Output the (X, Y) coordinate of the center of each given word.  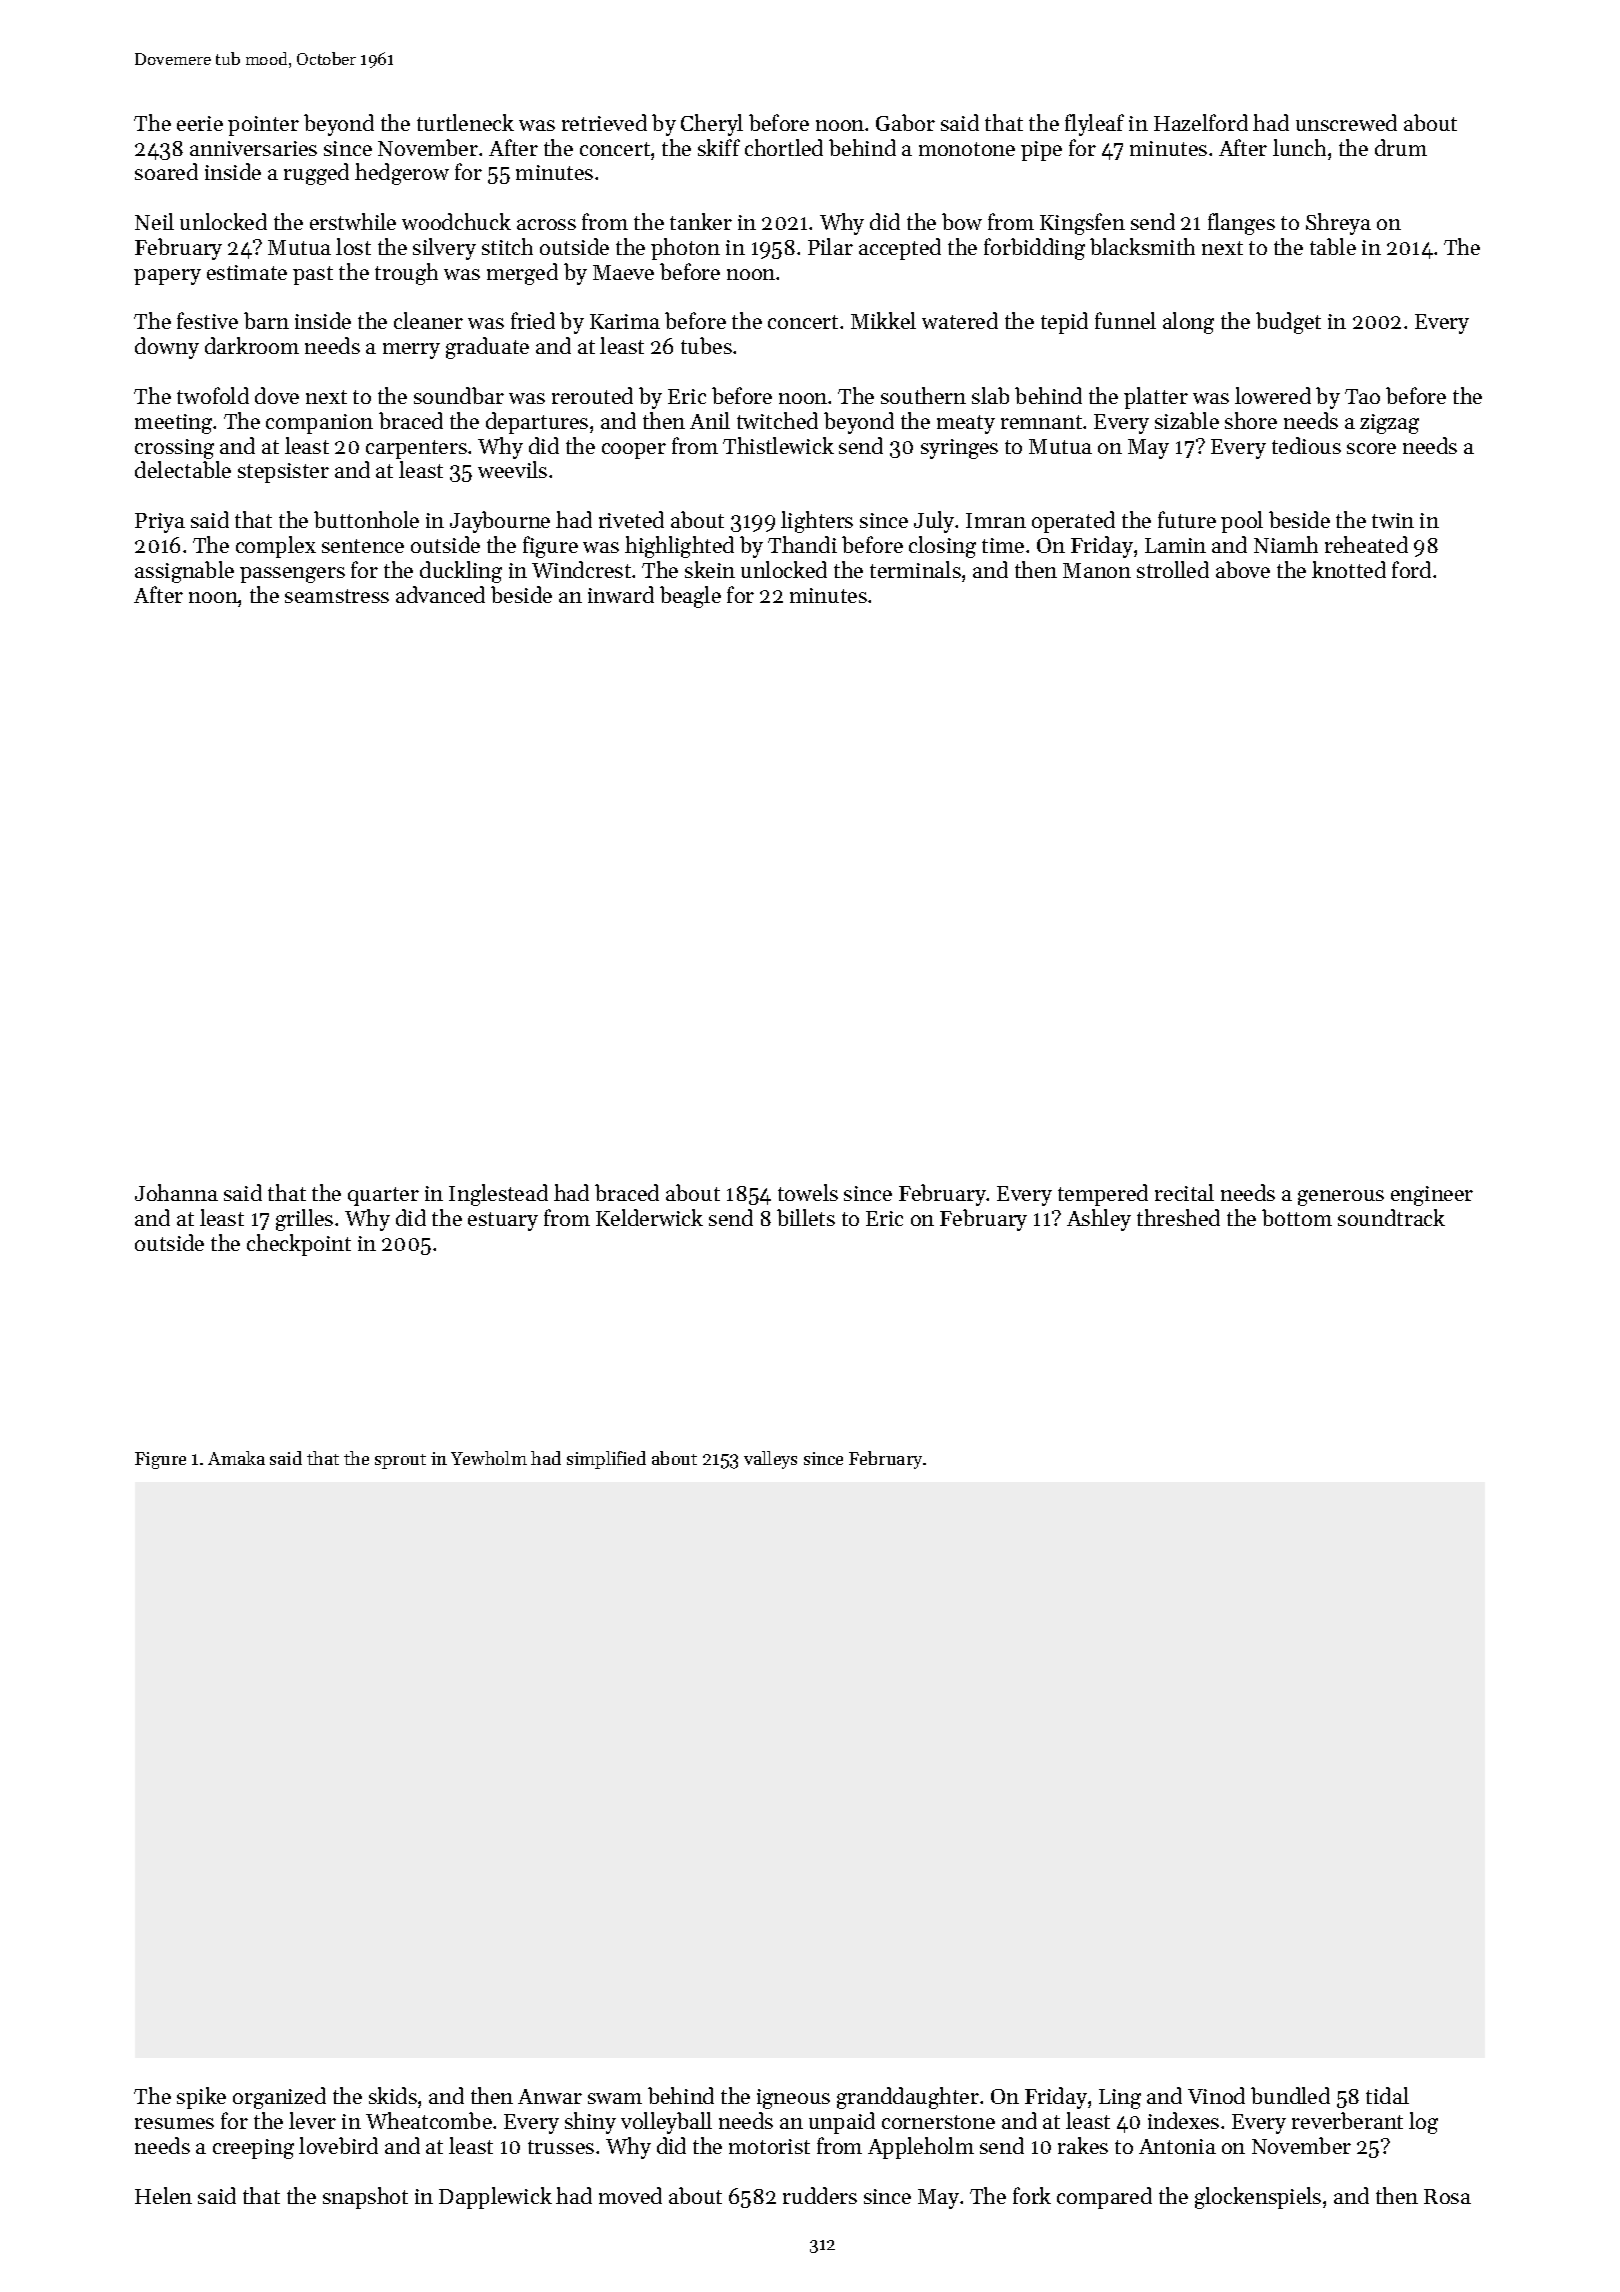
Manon (1097, 570)
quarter (383, 1196)
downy (167, 348)
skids (393, 2095)
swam (615, 2098)
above (1243, 569)
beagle (690, 597)
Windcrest (581, 569)
